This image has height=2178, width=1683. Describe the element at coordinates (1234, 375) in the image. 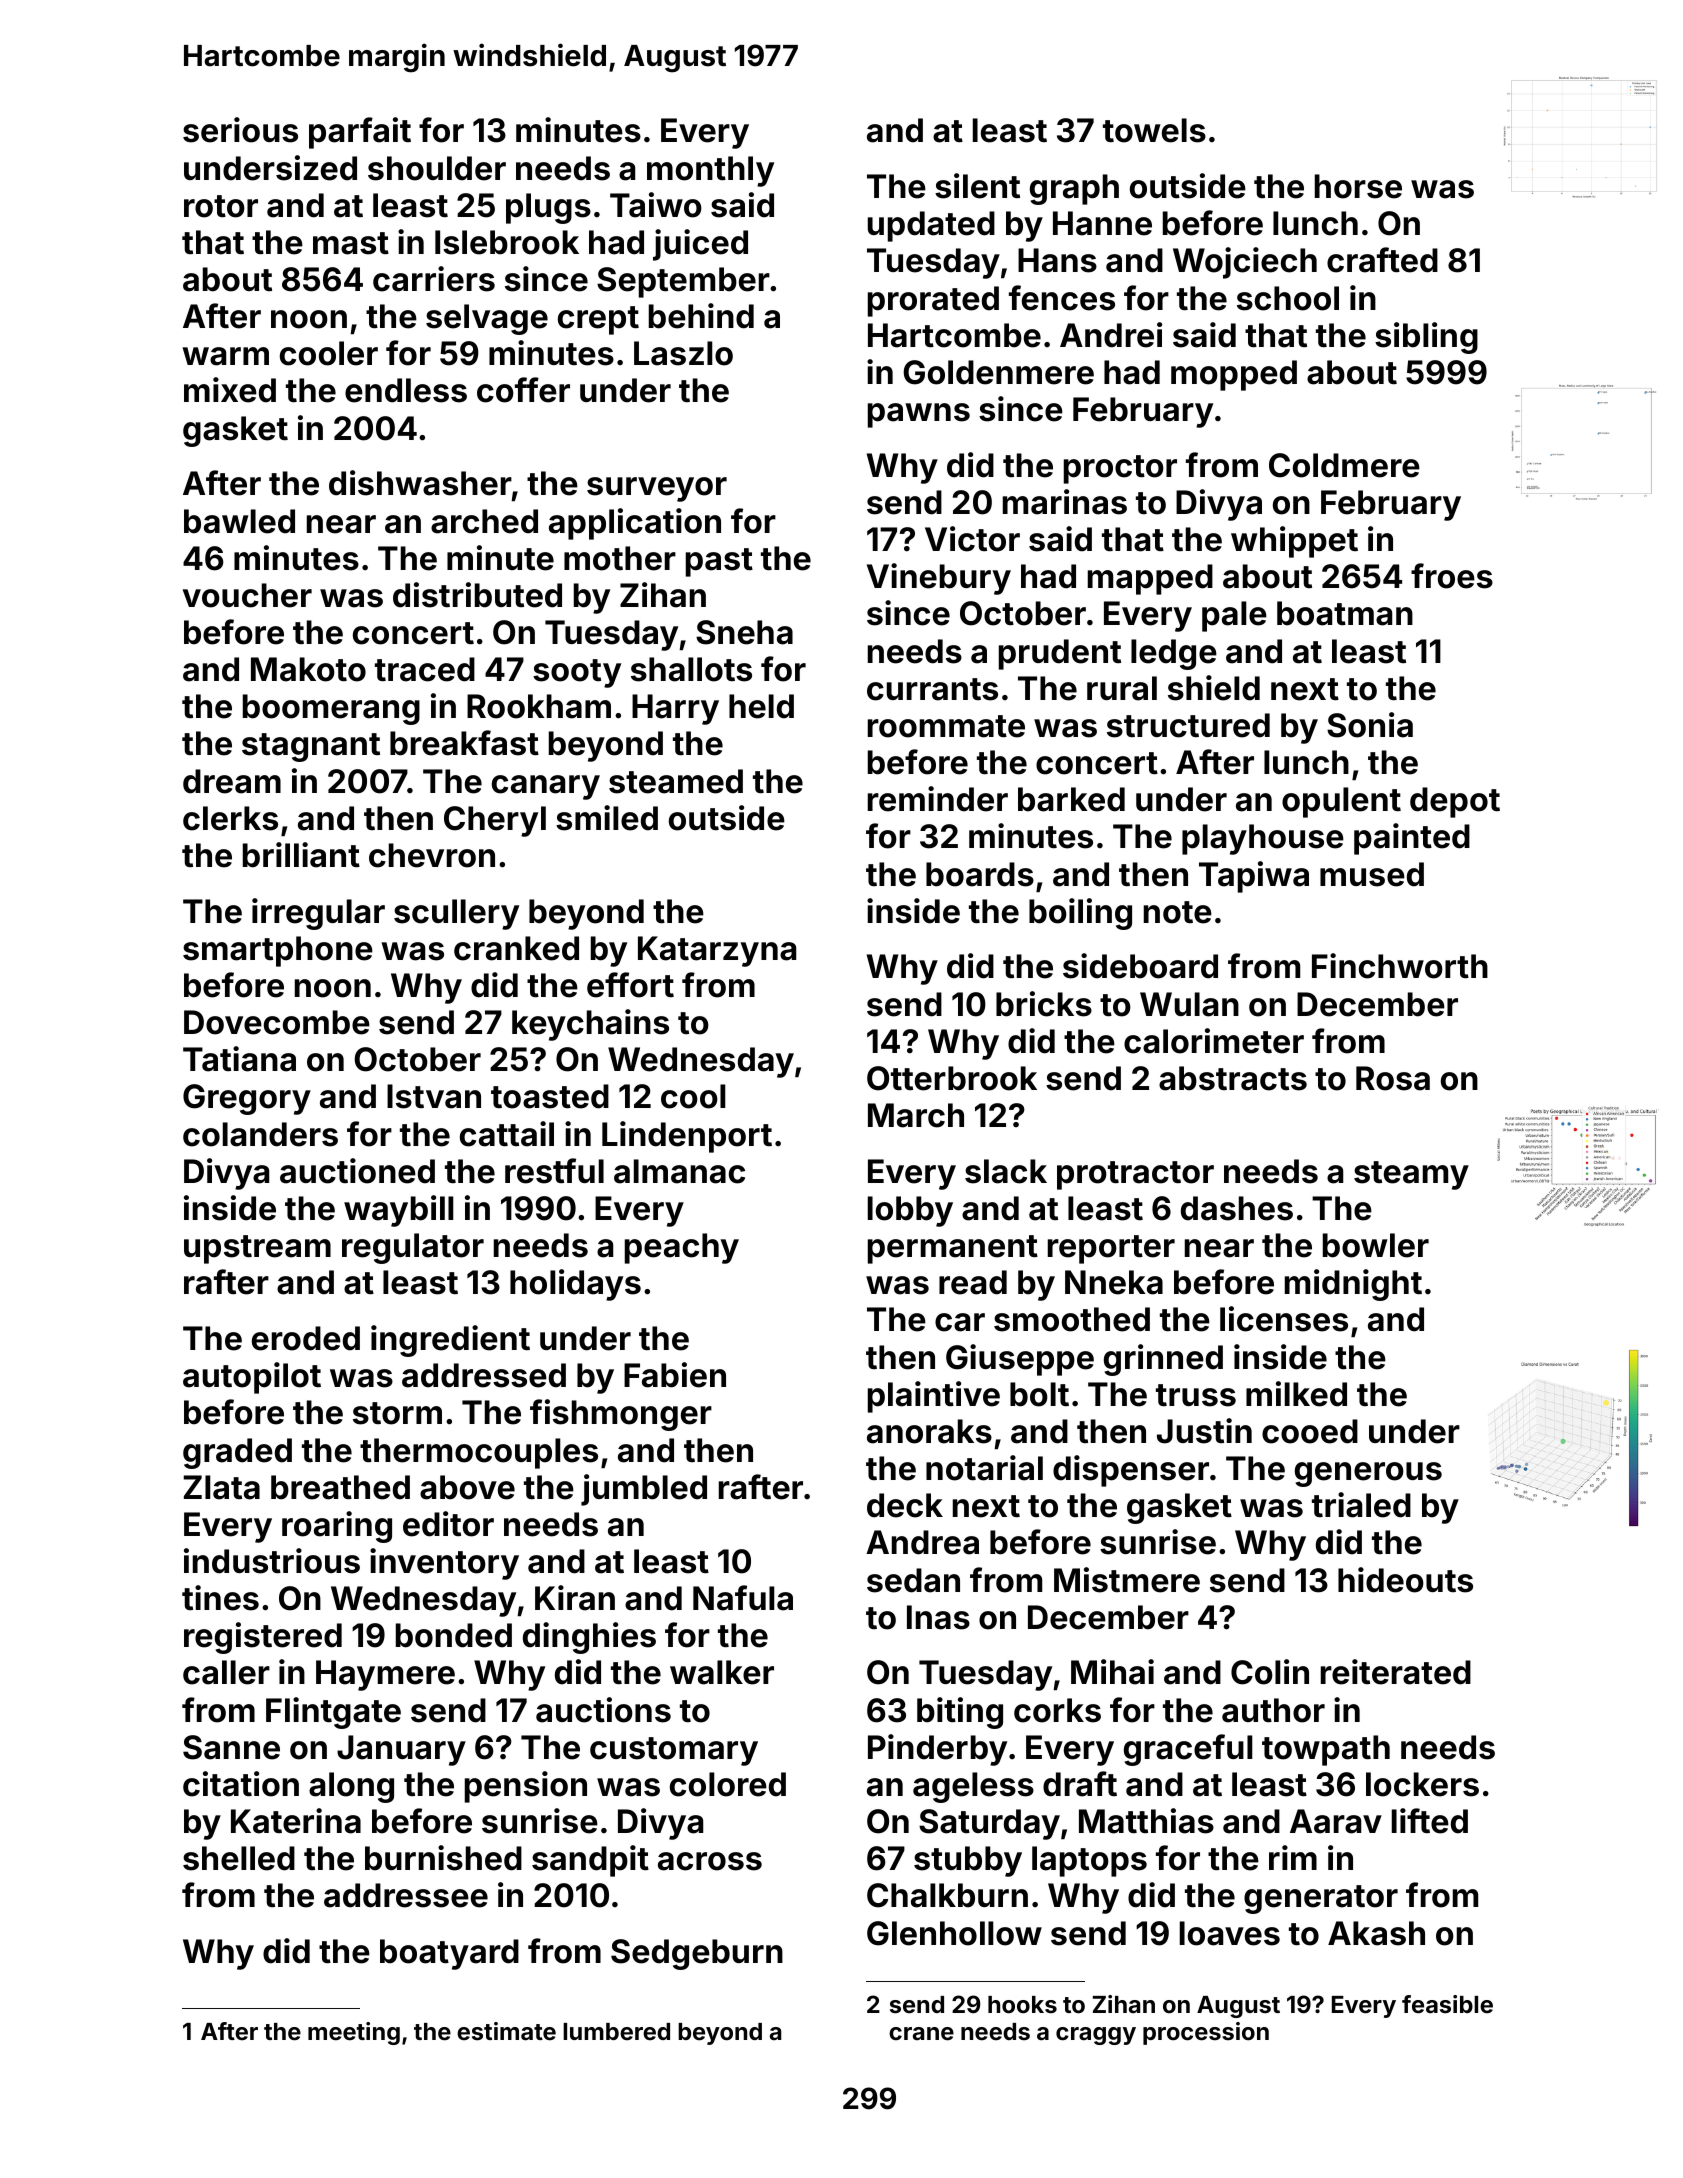

I see `mopped` at that location.
